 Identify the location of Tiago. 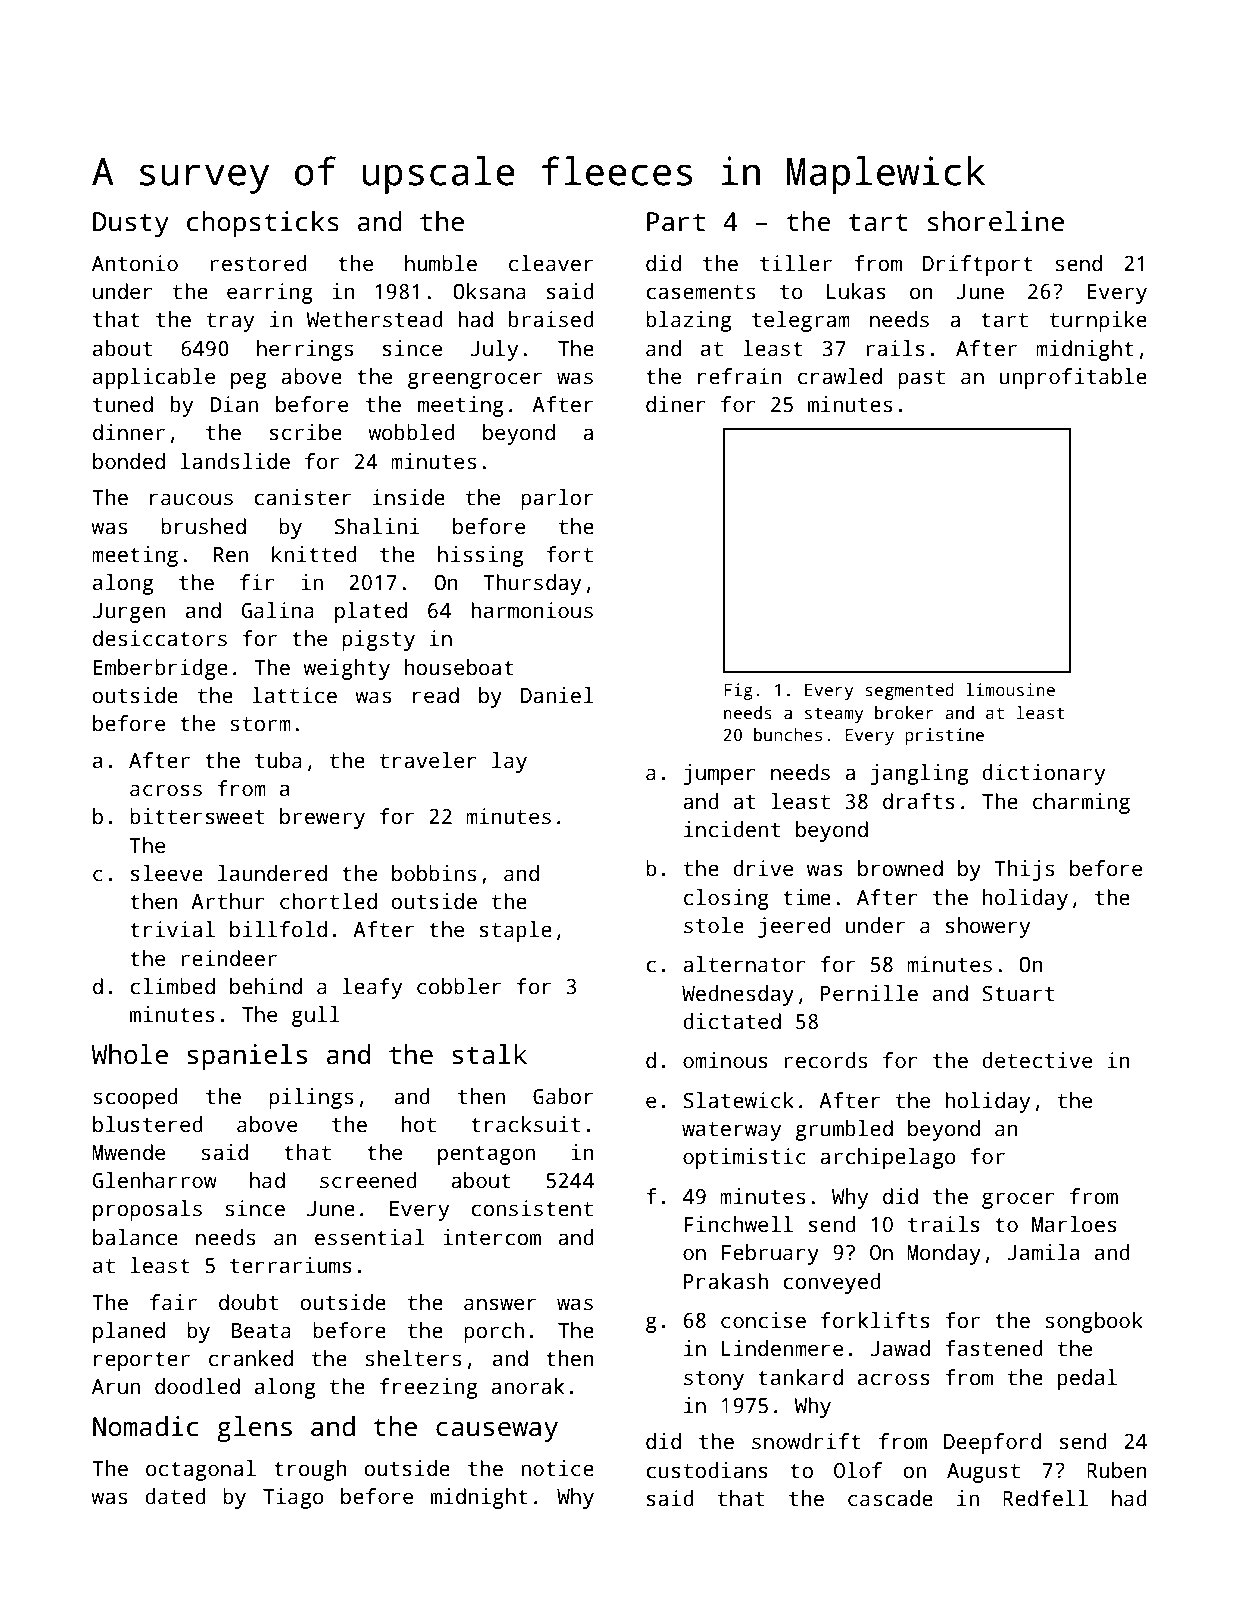
(293, 1498).
